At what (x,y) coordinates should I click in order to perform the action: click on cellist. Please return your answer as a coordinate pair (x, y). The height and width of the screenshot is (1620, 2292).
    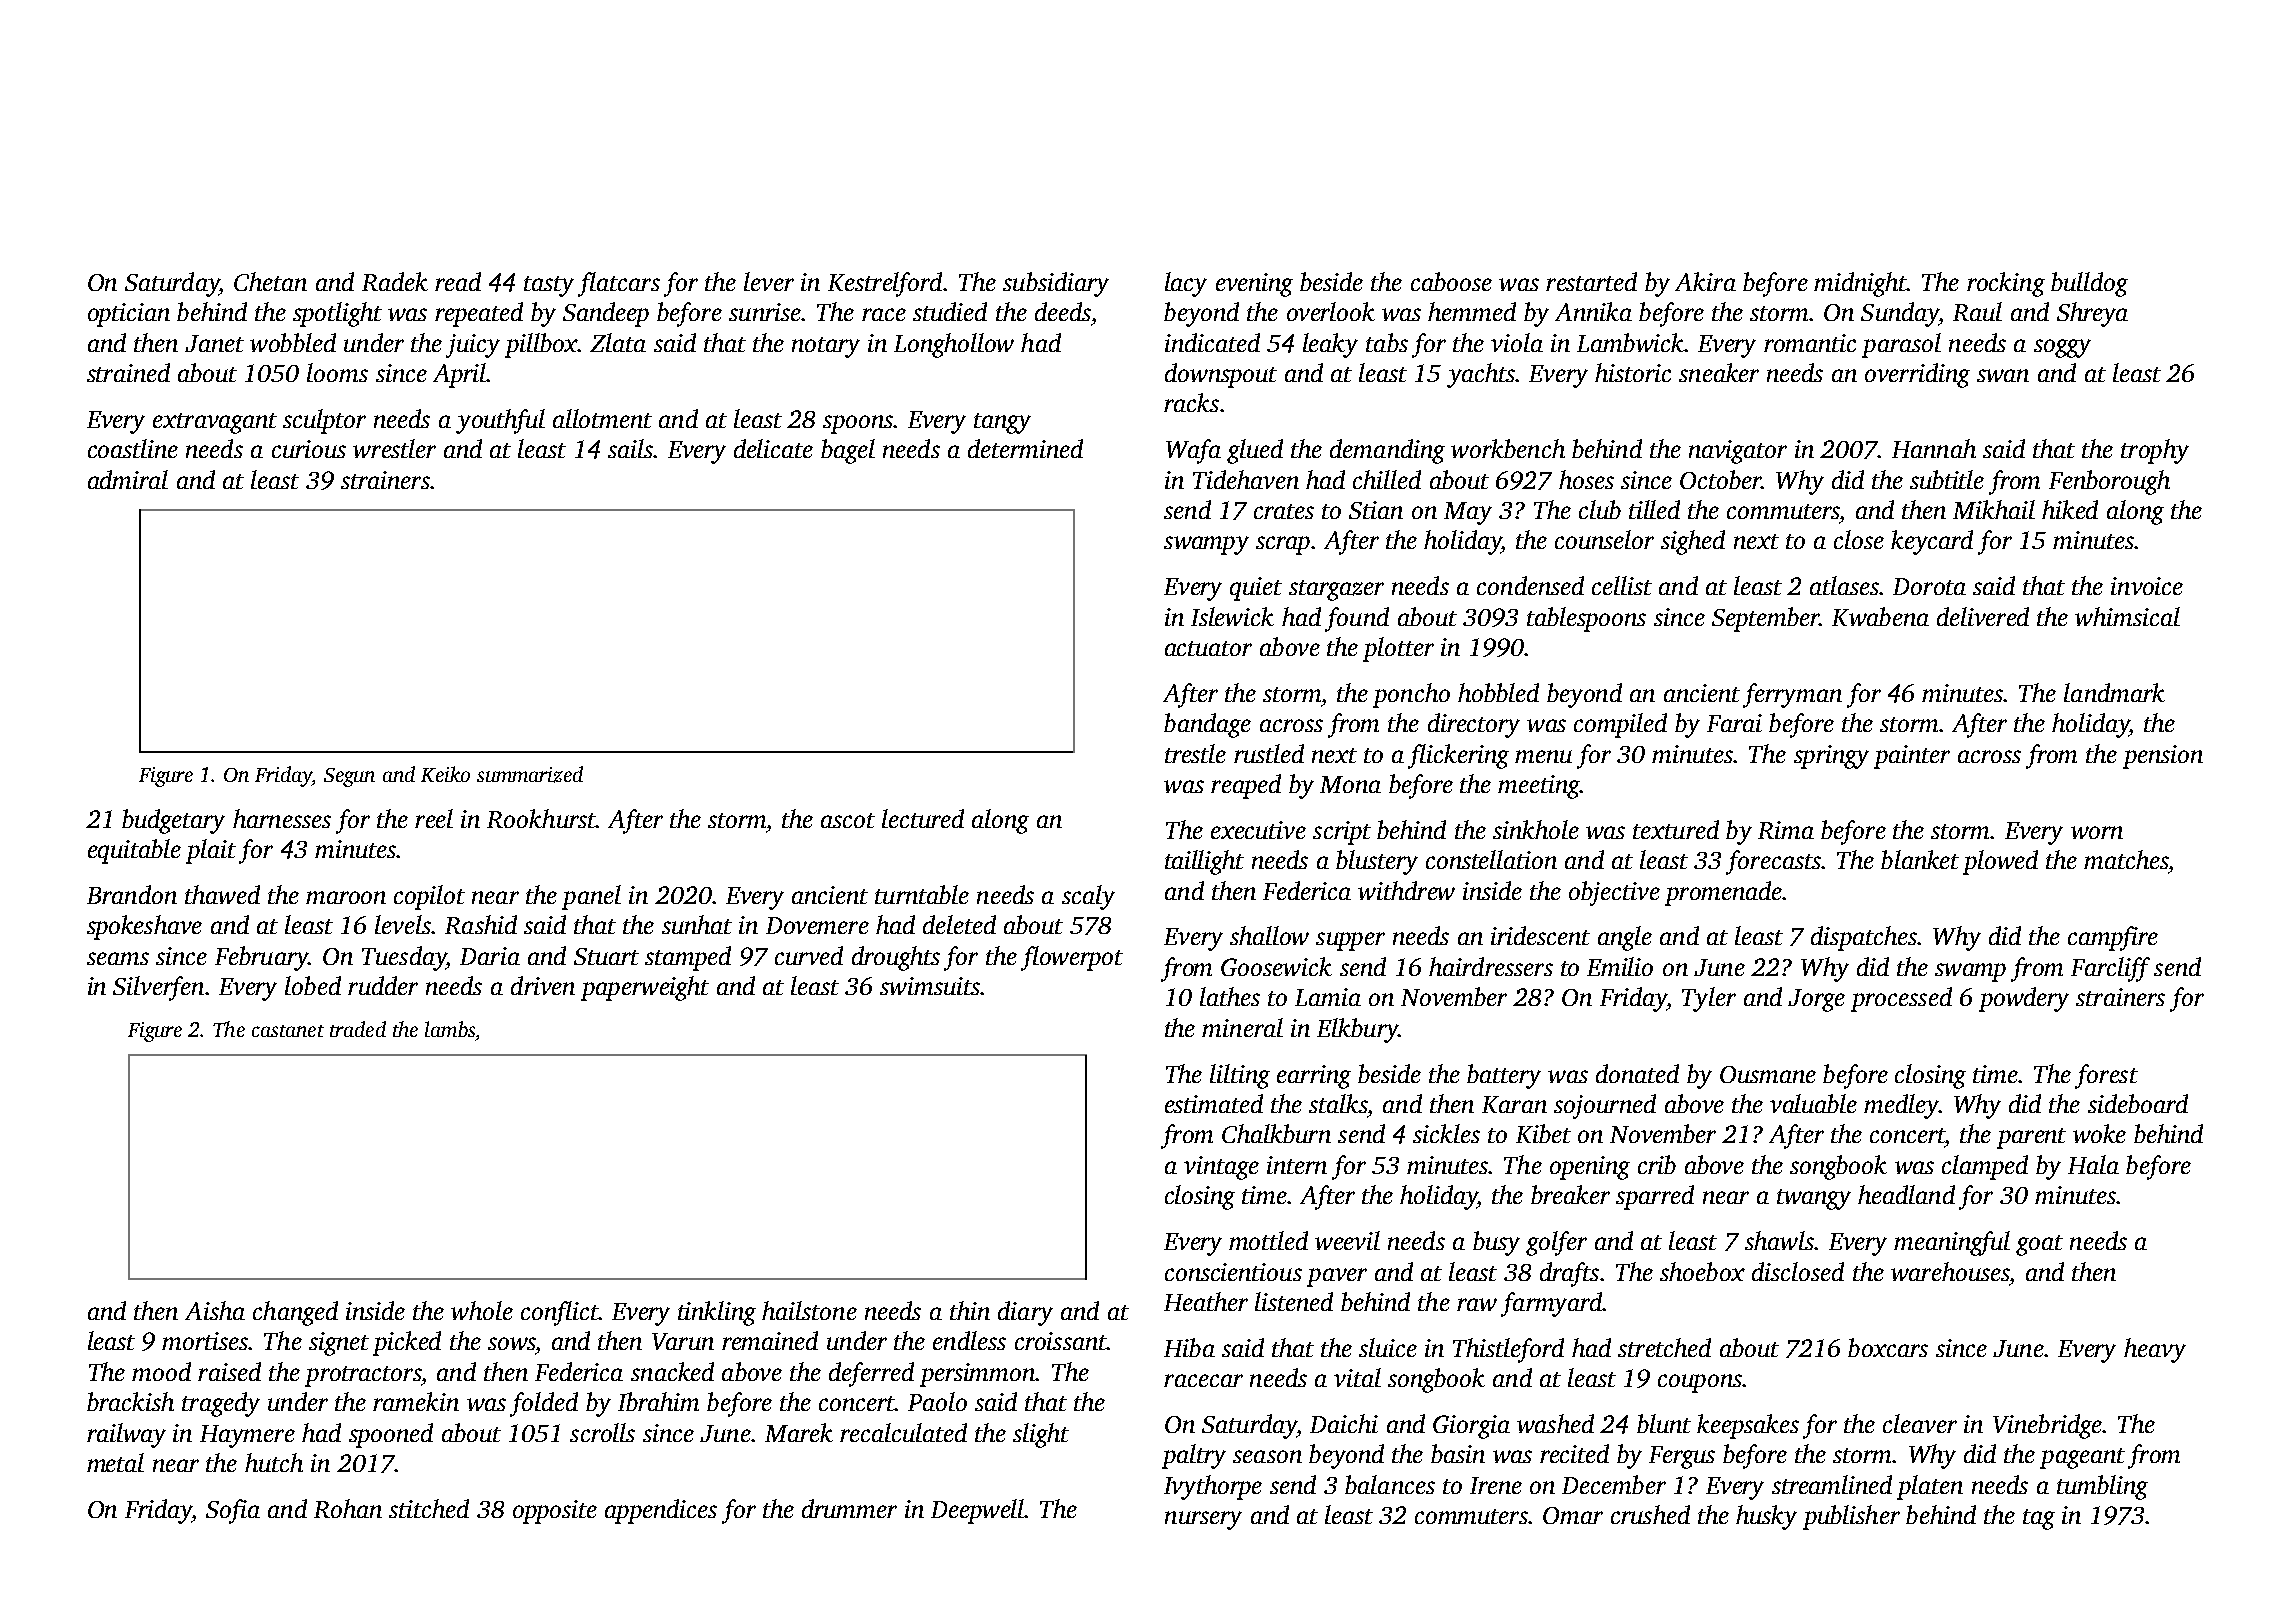
    Looking at the image, I should click on (1622, 585).
